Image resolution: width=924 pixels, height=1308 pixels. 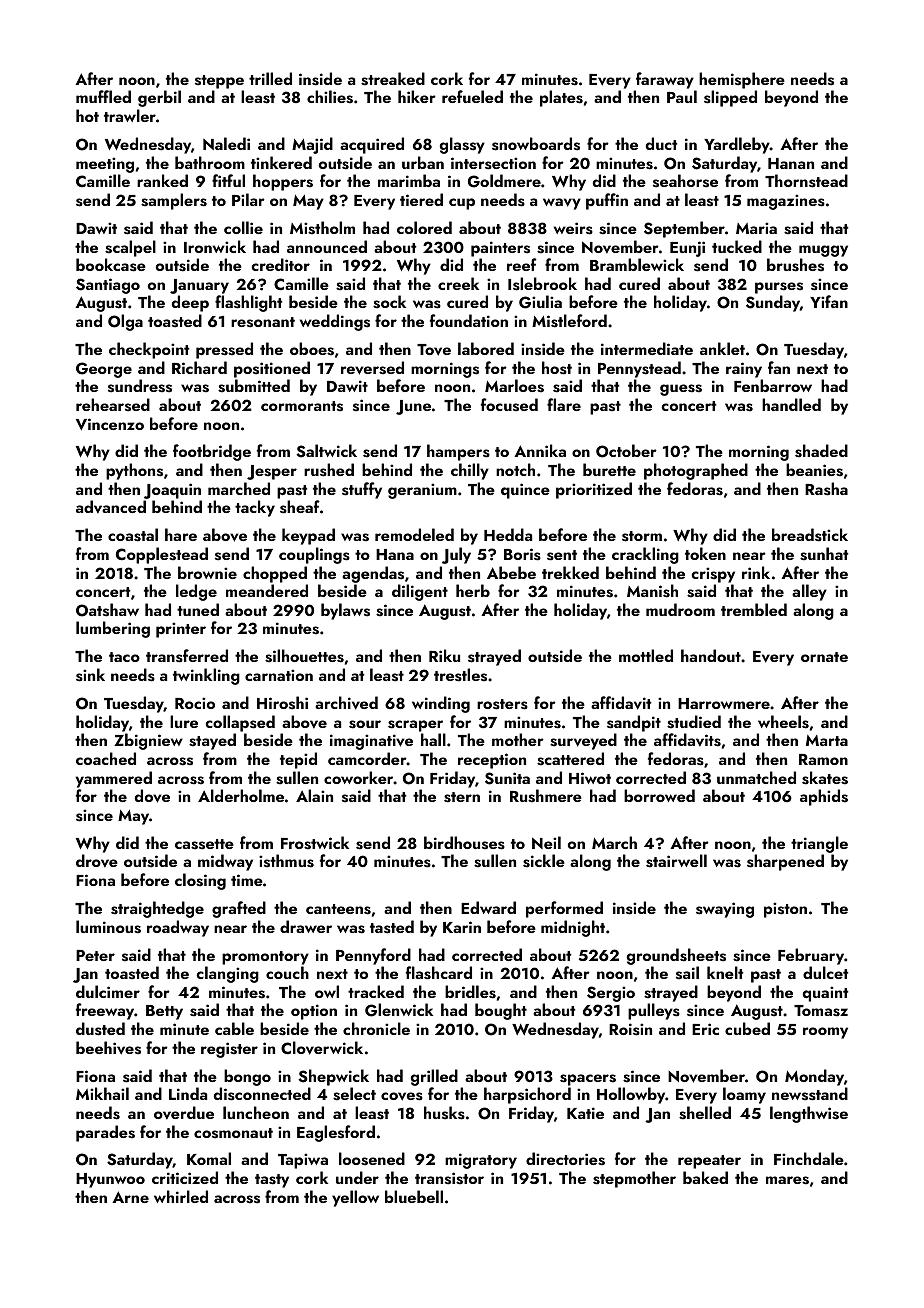 I want to click on dulcimer, so click(x=108, y=991).
